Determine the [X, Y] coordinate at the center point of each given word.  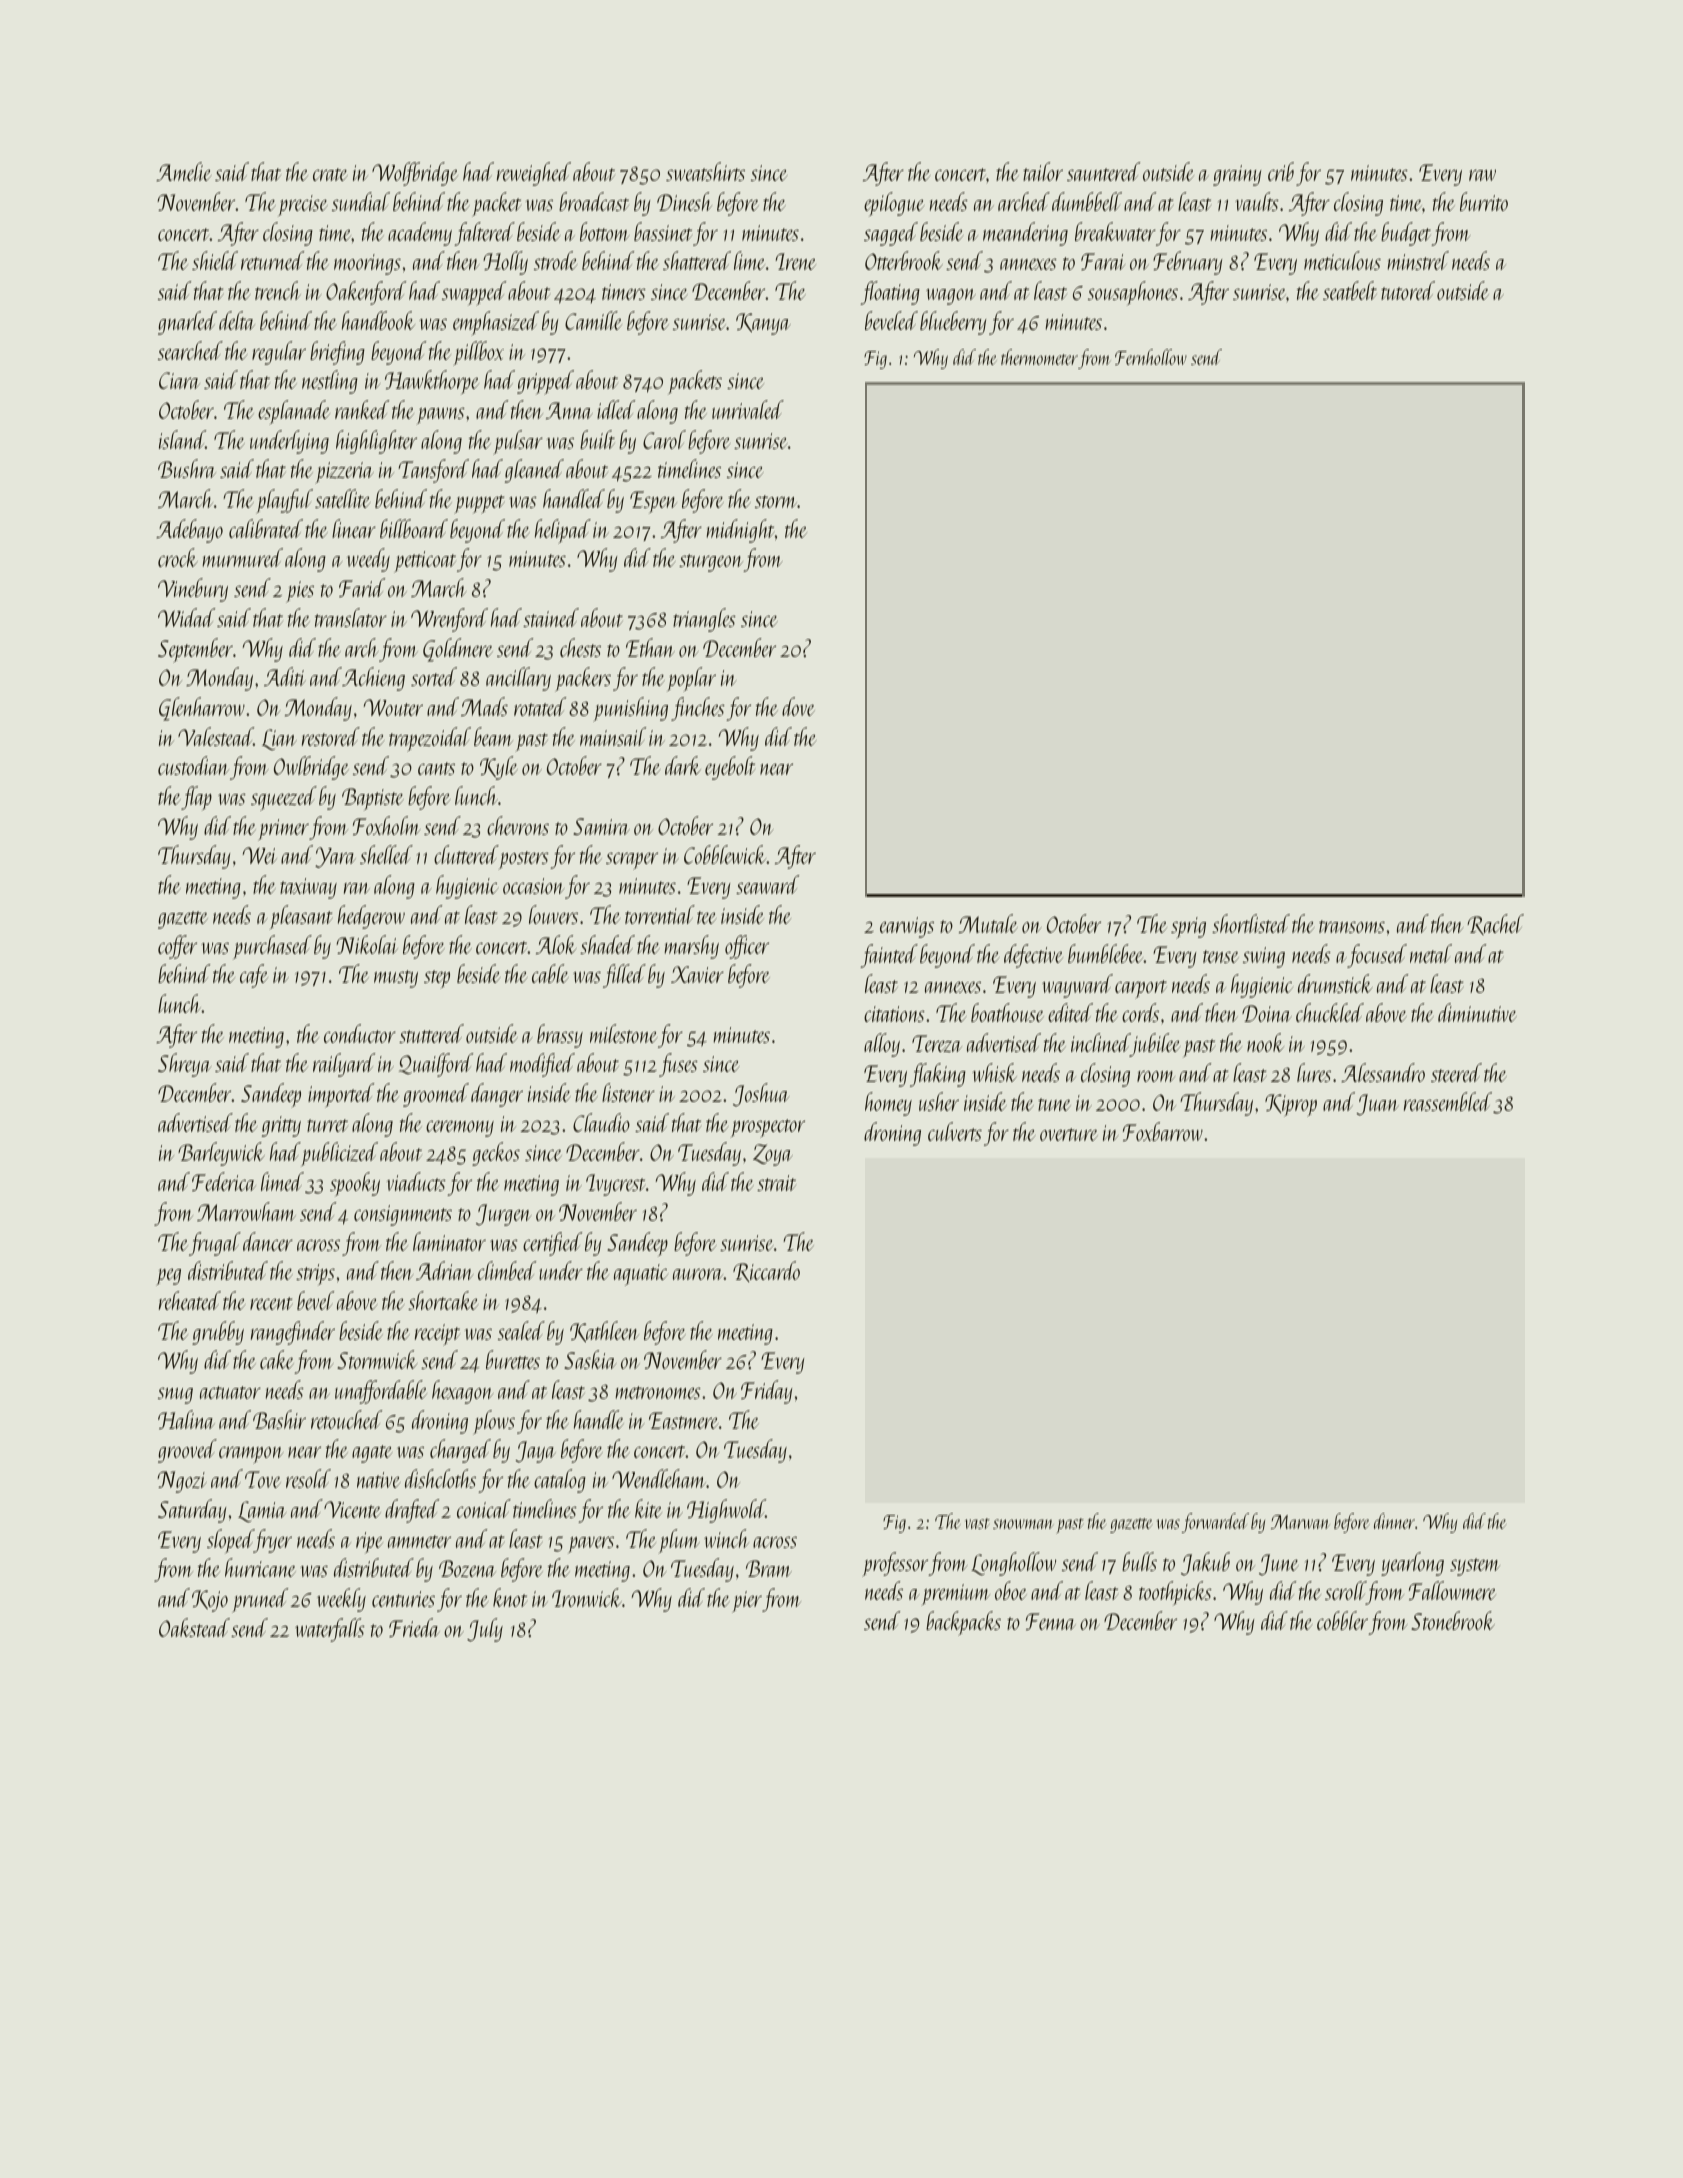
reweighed [534, 174]
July [485, 1630]
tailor [1043, 171]
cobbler [1342, 1620]
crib [1281, 171]
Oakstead [194, 1627]
